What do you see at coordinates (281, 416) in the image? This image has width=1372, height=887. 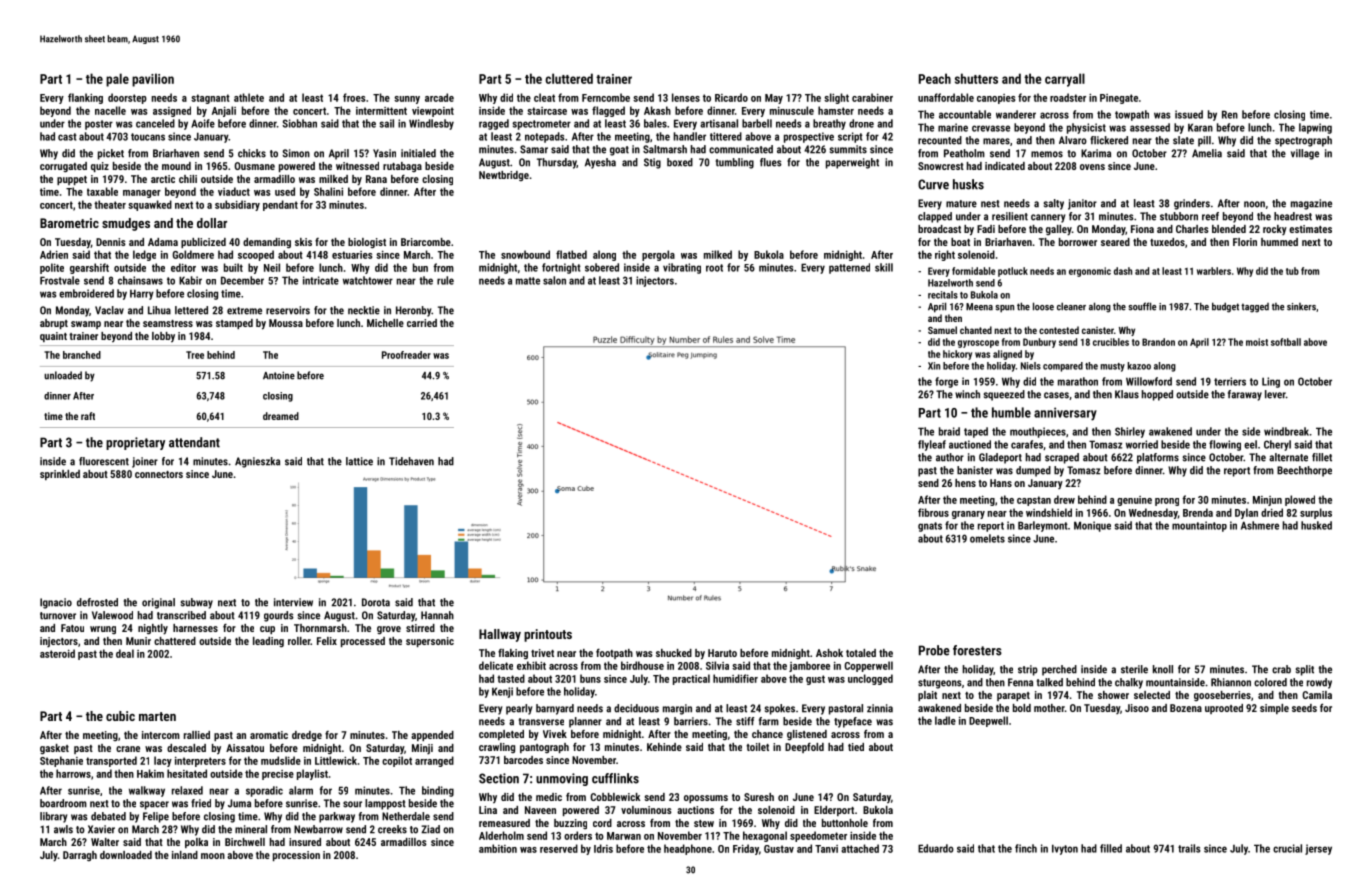 I see `dreamed` at bounding box center [281, 416].
